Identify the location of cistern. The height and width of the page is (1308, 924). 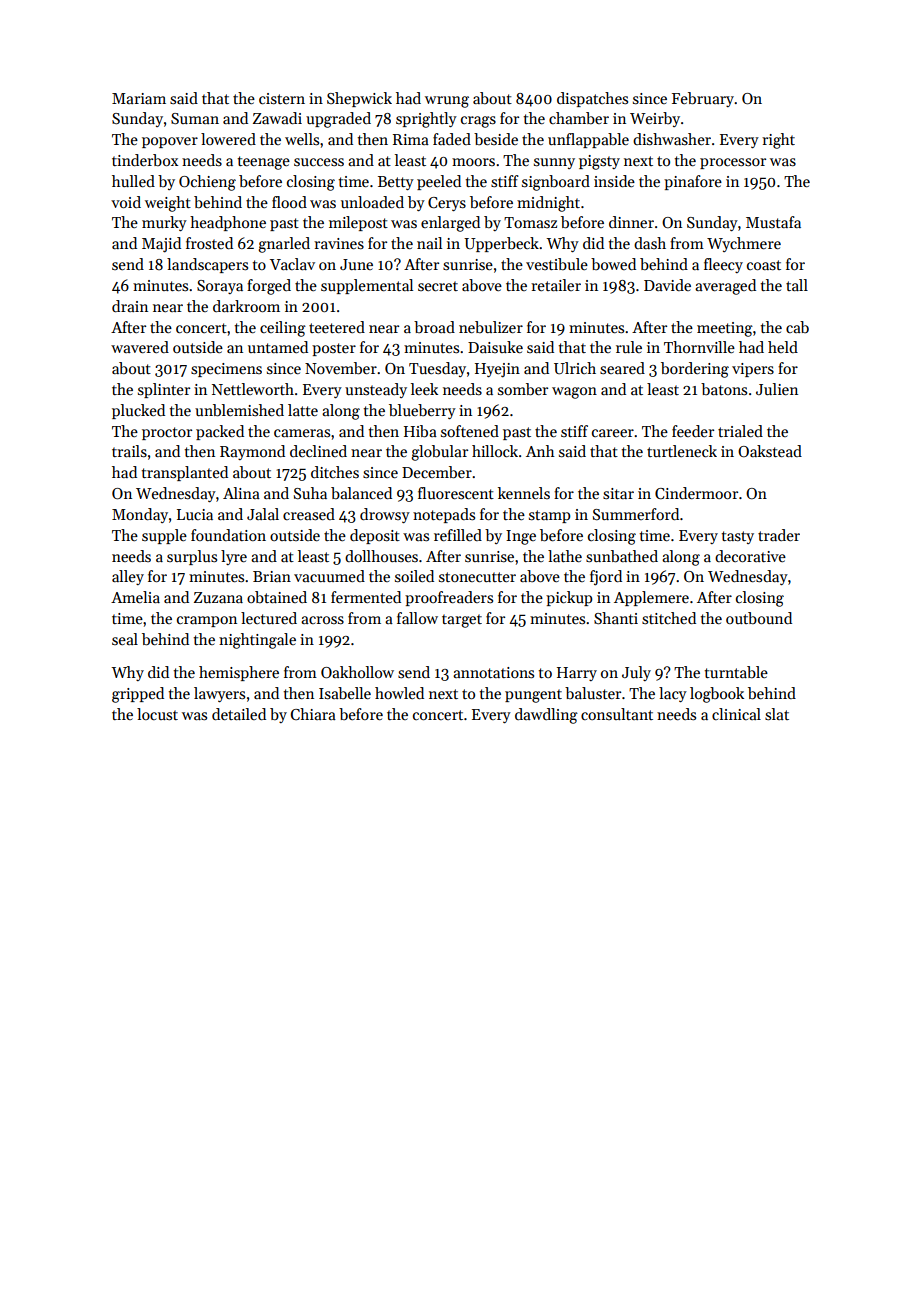
(282, 99).
